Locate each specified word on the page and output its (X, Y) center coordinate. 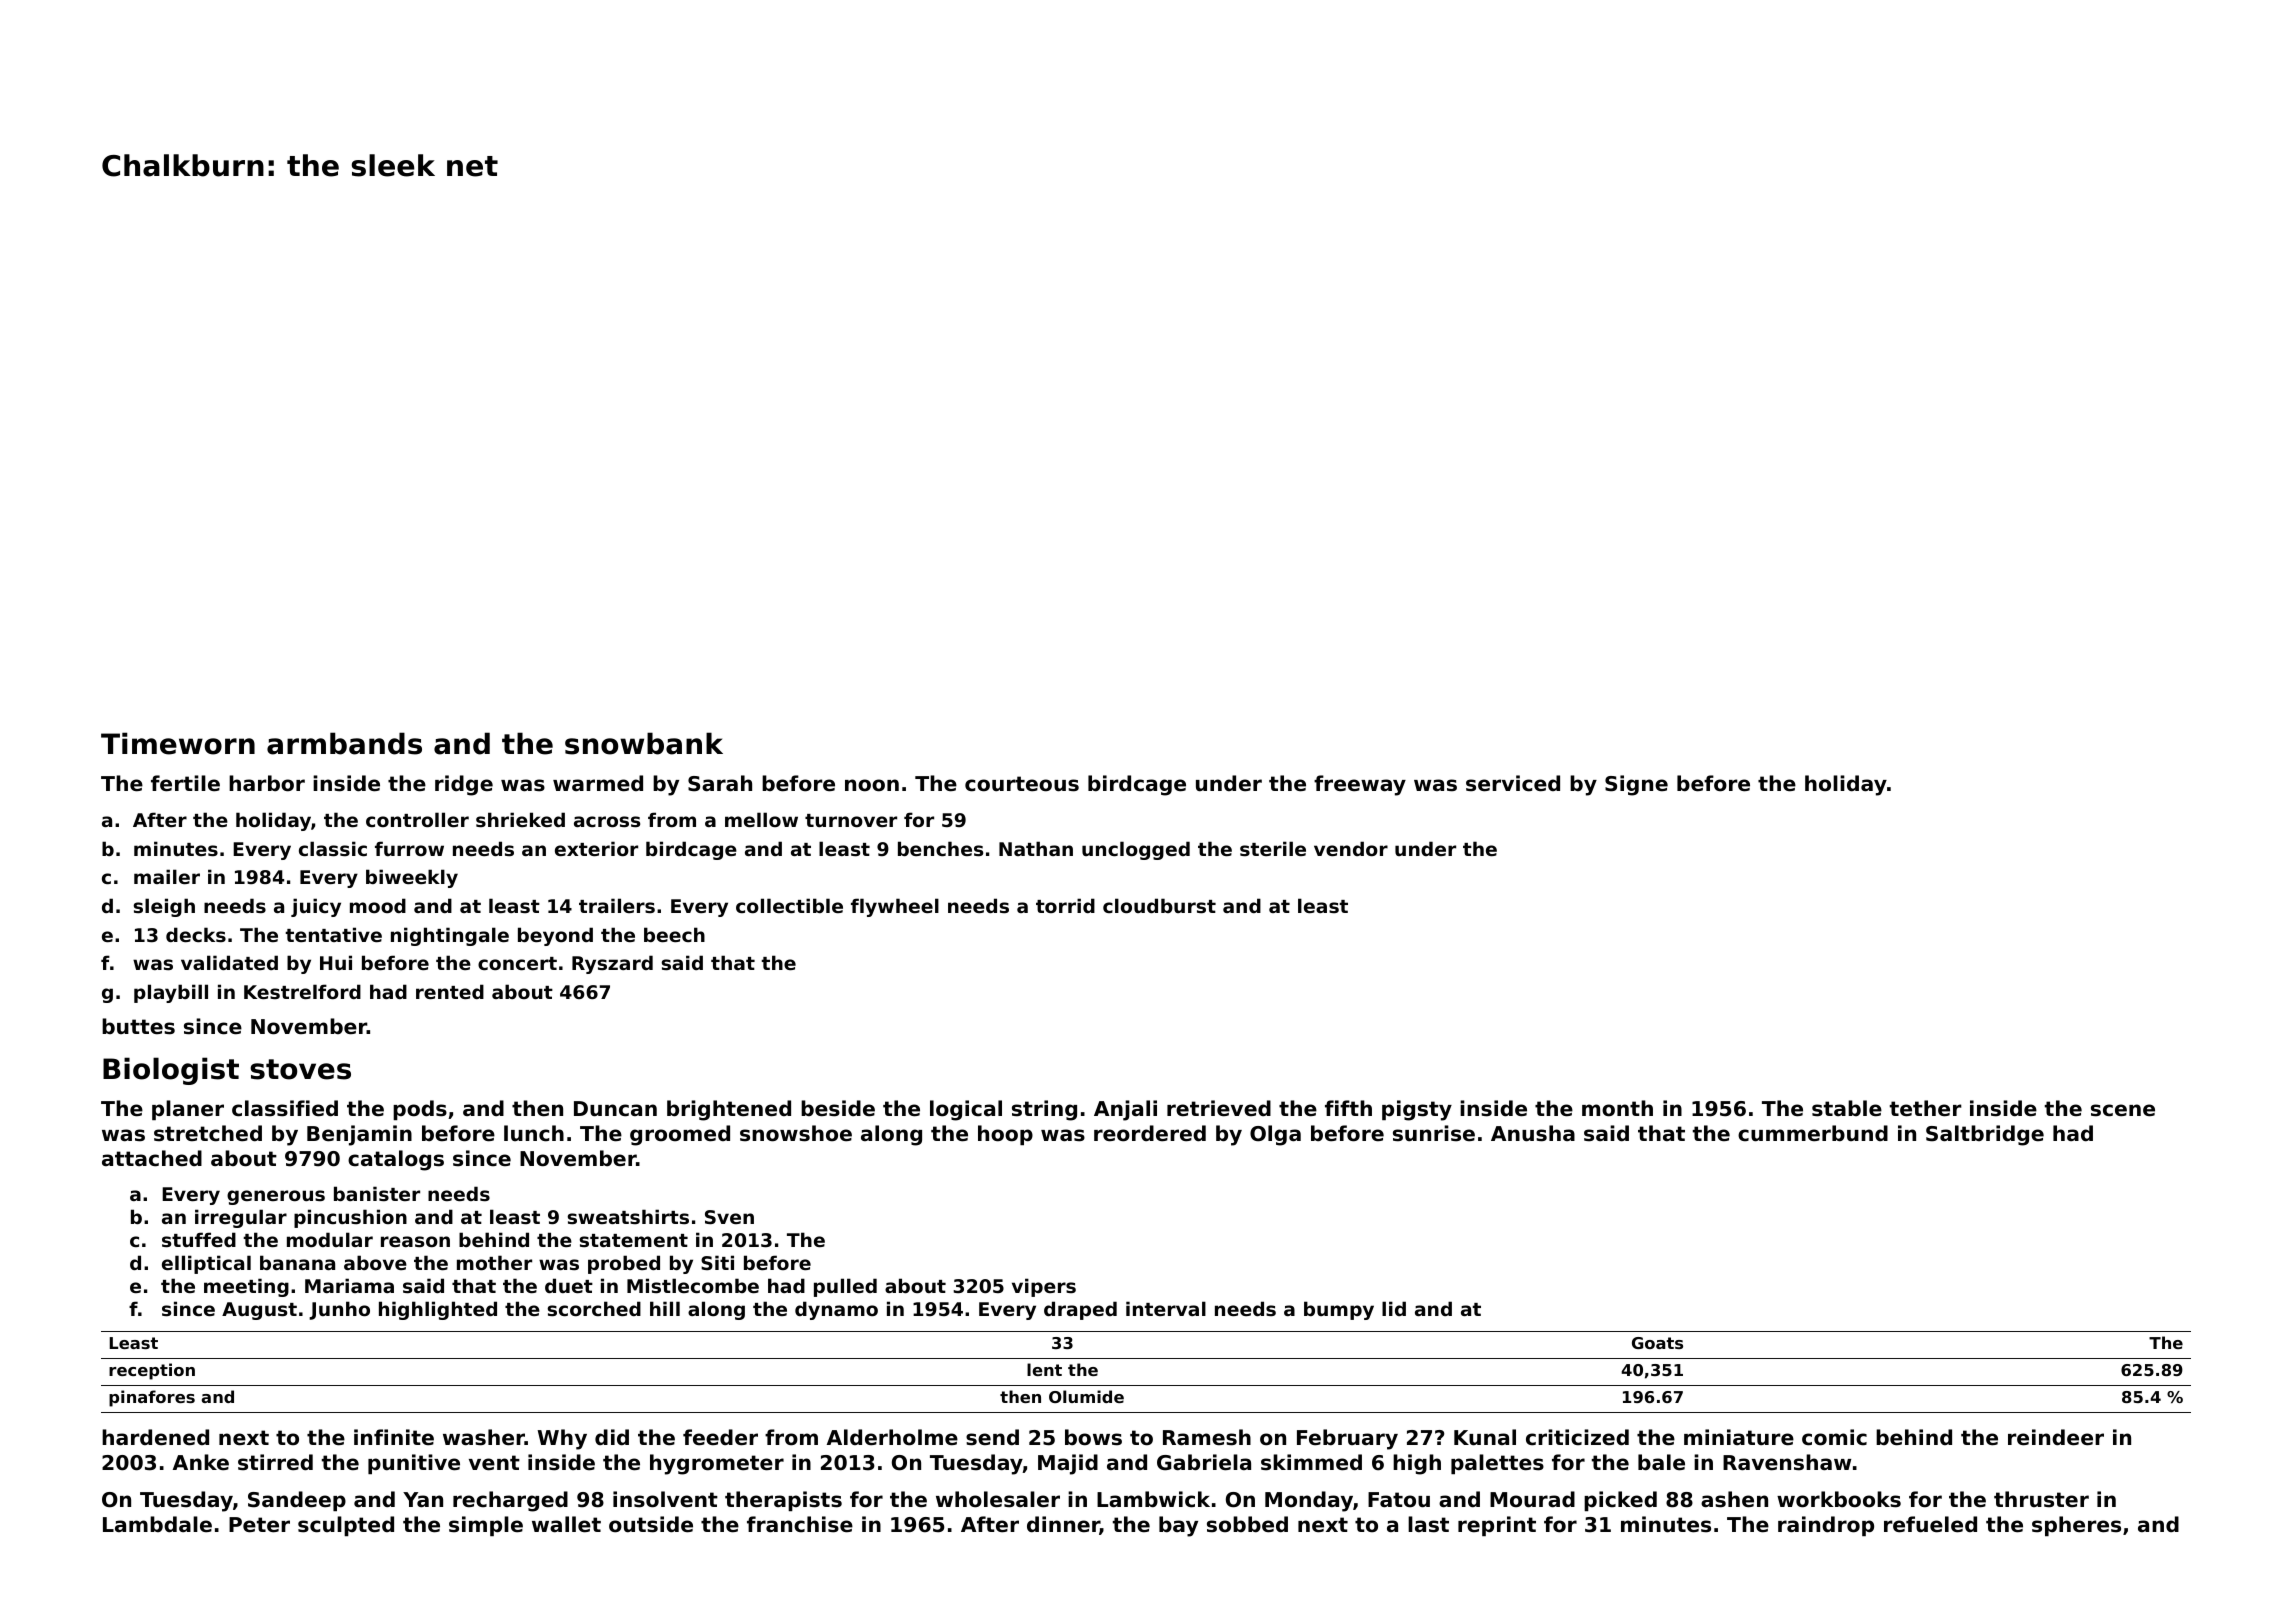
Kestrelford (302, 991)
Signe (1636, 785)
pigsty (1417, 1110)
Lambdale (157, 1524)
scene (2123, 1110)
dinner (1063, 1525)
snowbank (644, 743)
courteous (1022, 784)
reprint (1497, 1526)
